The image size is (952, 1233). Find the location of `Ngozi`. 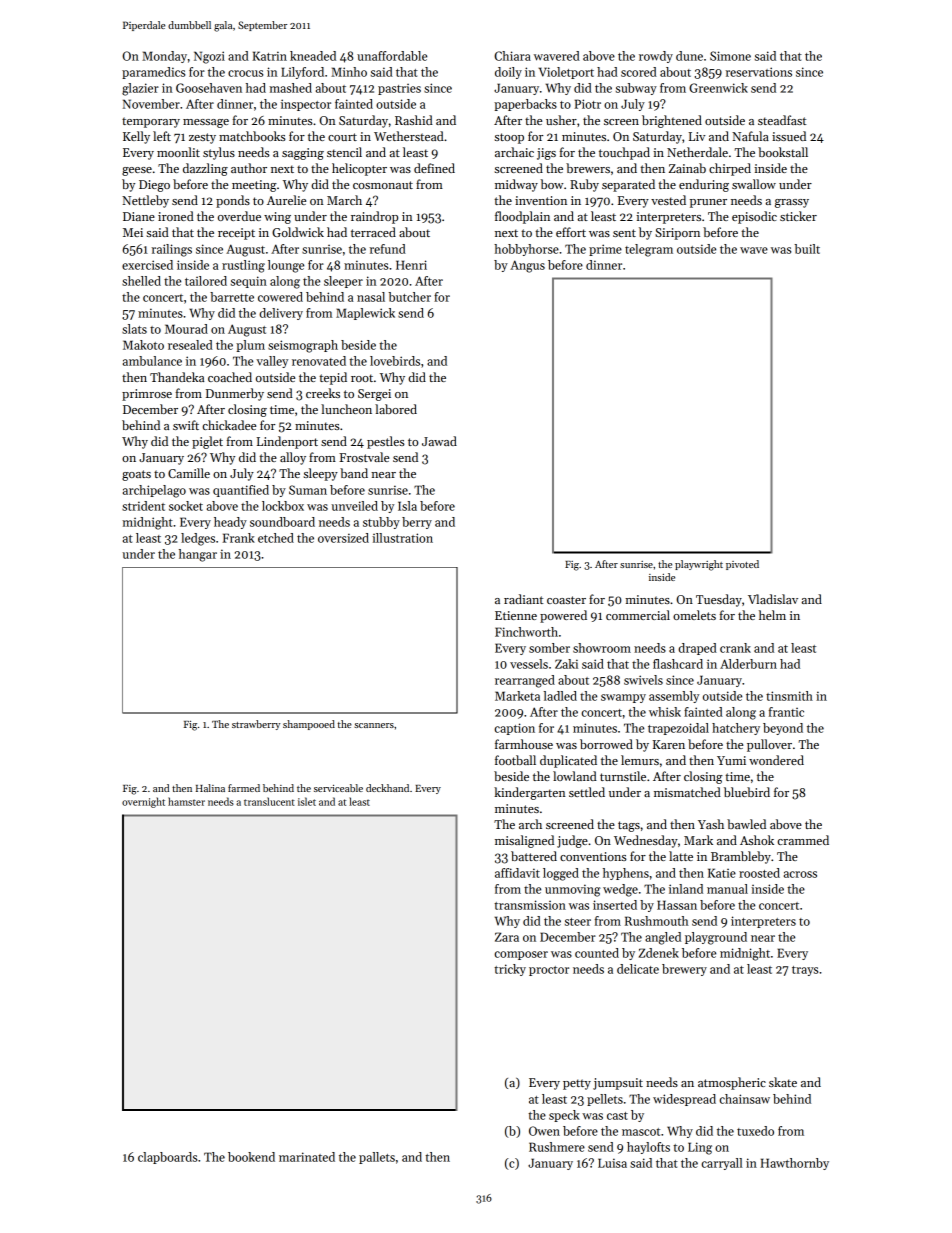

Ngozi is located at coordinates (209, 57).
